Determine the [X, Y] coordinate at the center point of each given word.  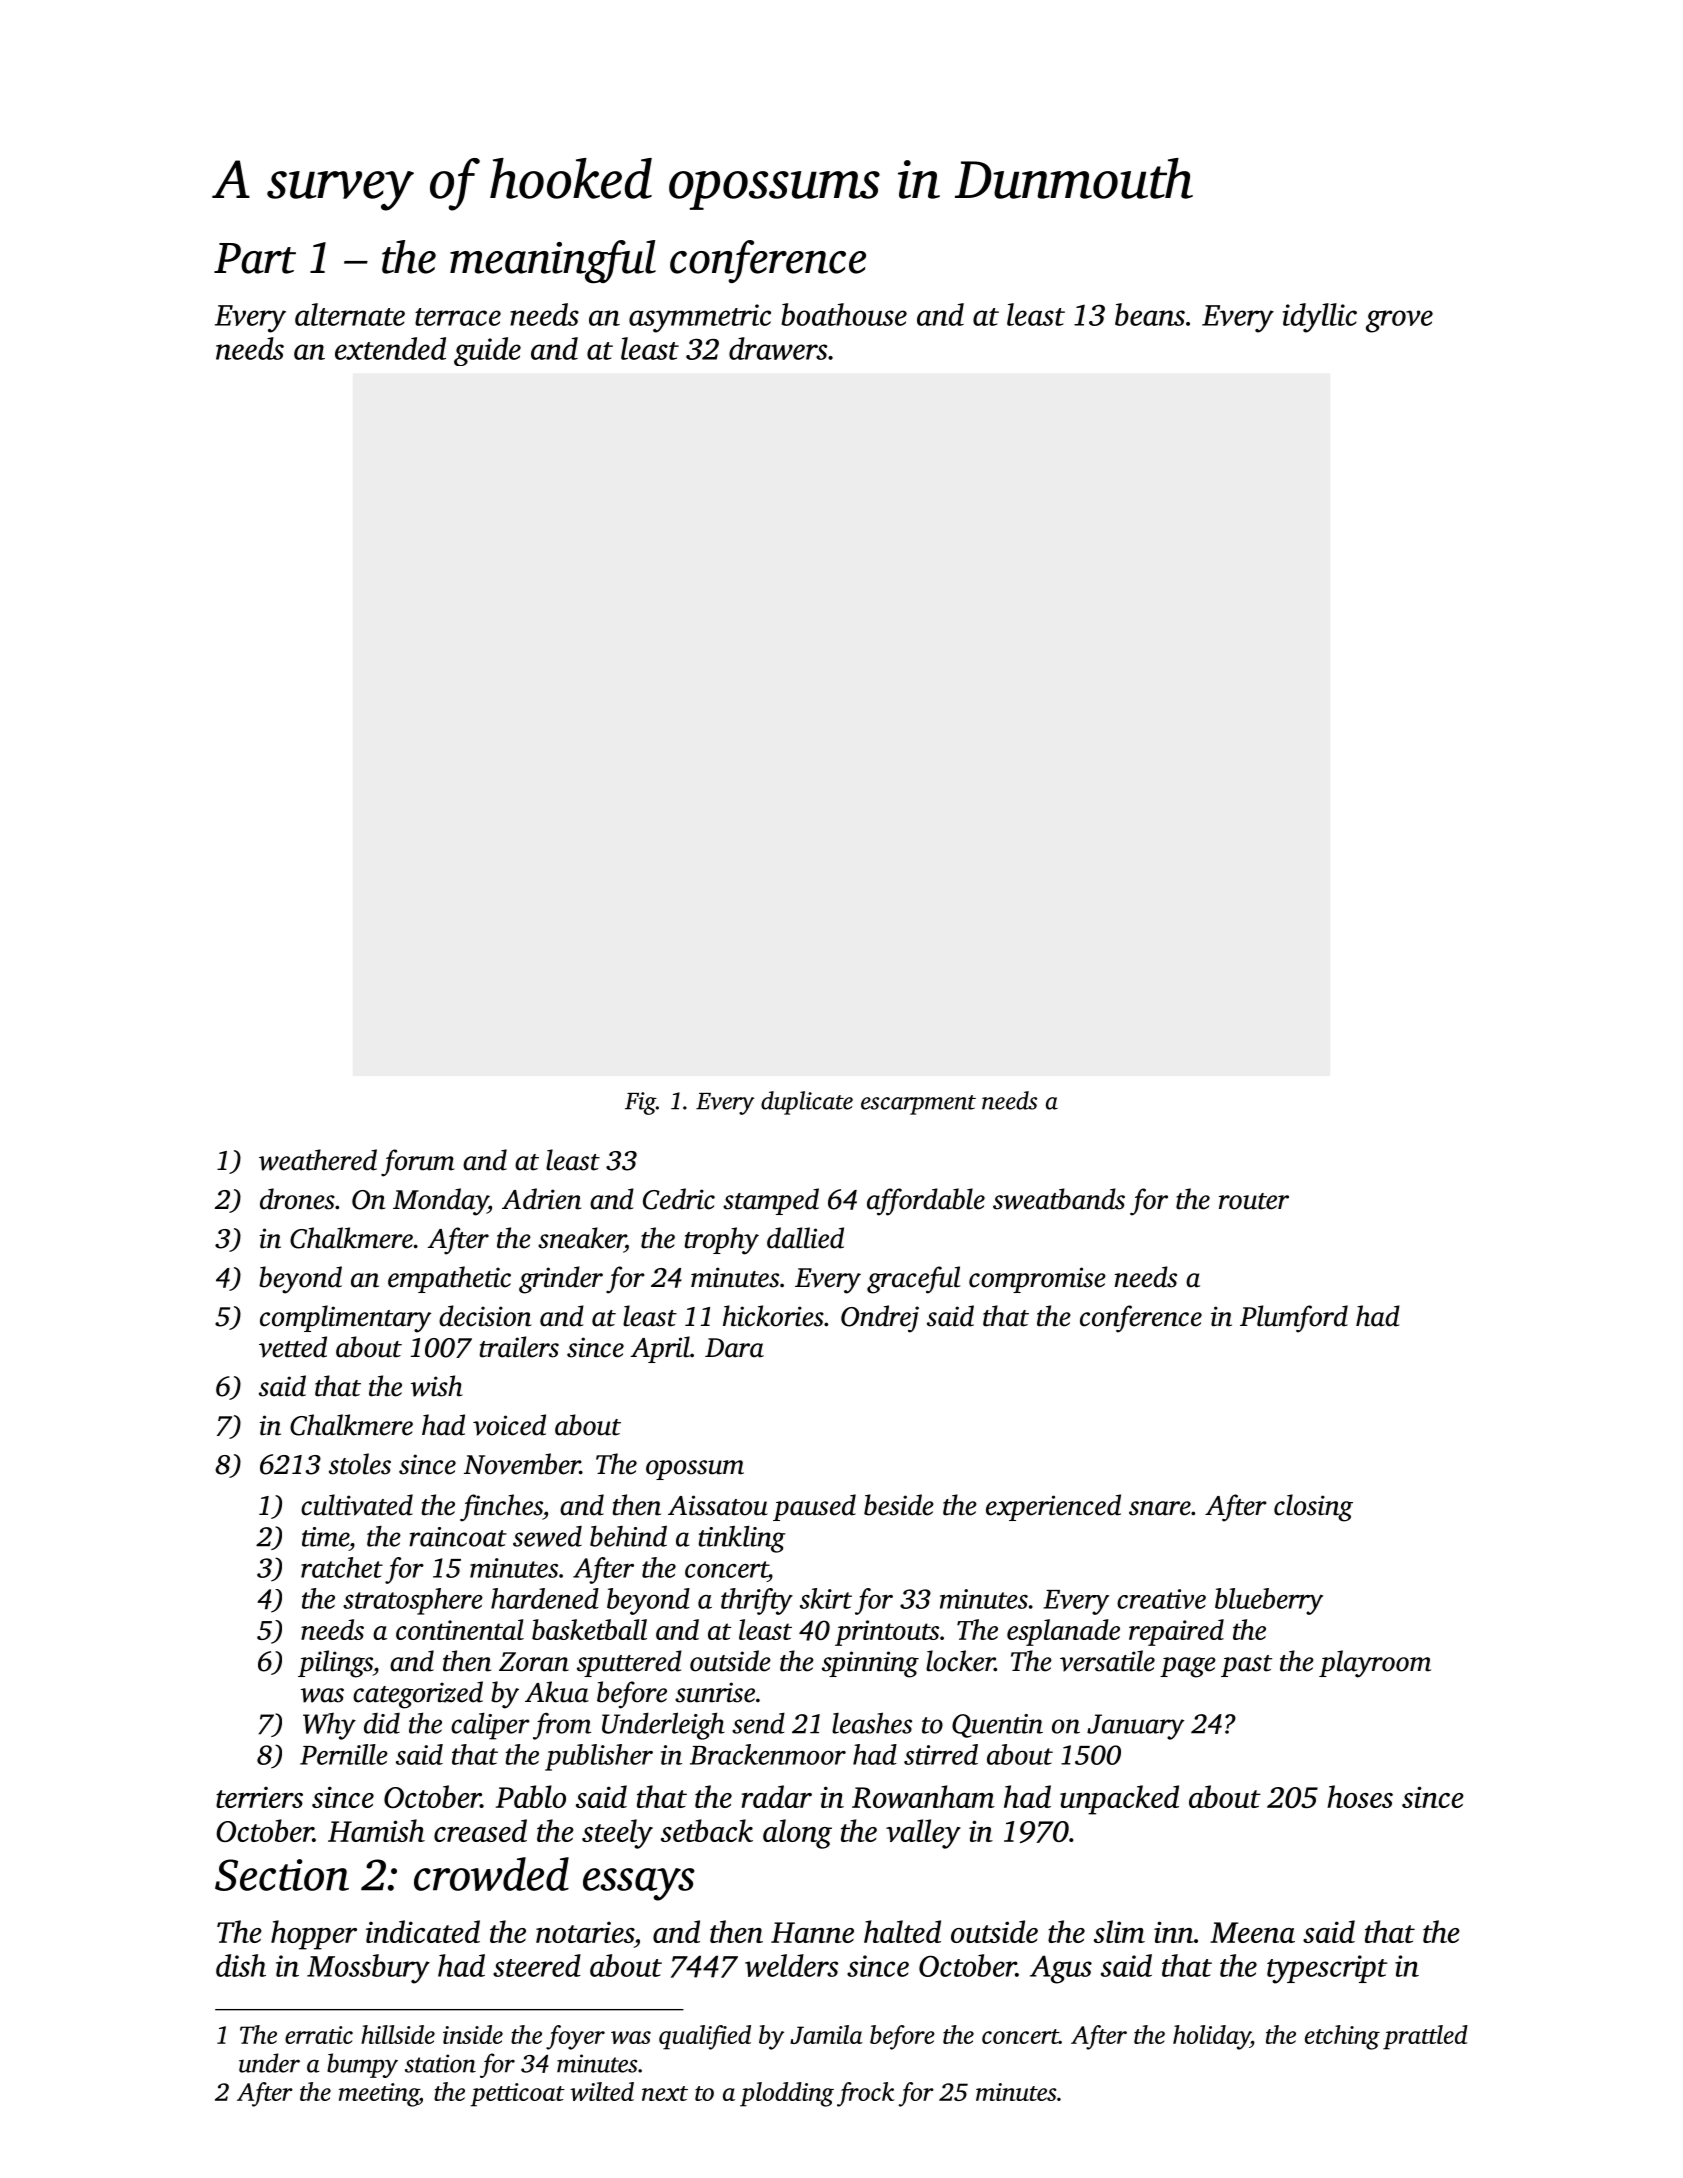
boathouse [844, 314]
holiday [1211, 2037]
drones [297, 1199]
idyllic [1319, 318]
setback [707, 1830]
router [1254, 1201]
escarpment [918, 1105]
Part [255, 258]
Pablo [531, 1796]
